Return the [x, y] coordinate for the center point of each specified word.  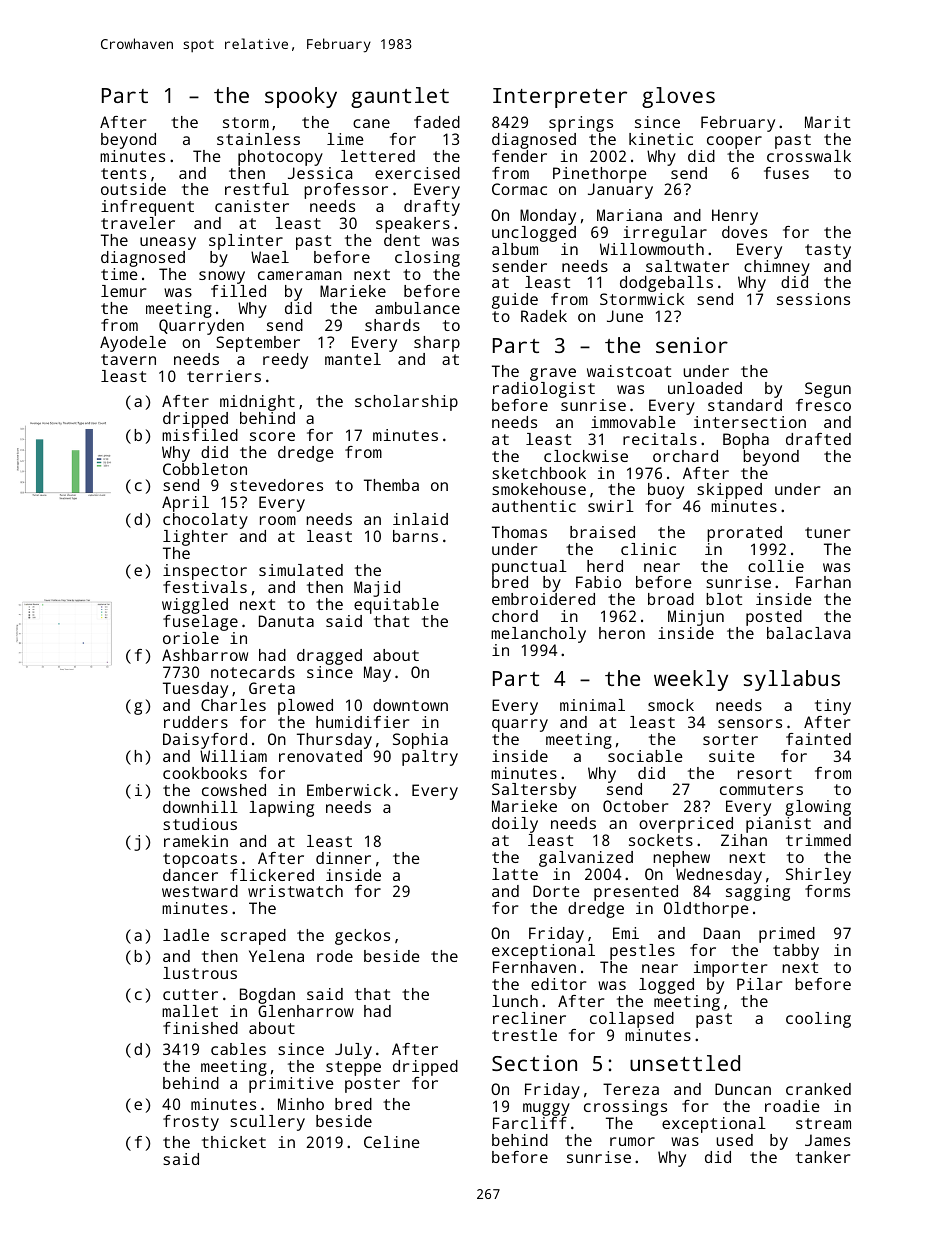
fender [519, 156]
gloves [678, 97]
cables [238, 1049]
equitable [396, 606]
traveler [138, 223]
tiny [833, 707]
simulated [301, 570]
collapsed [632, 1020]
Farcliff [530, 1123]
